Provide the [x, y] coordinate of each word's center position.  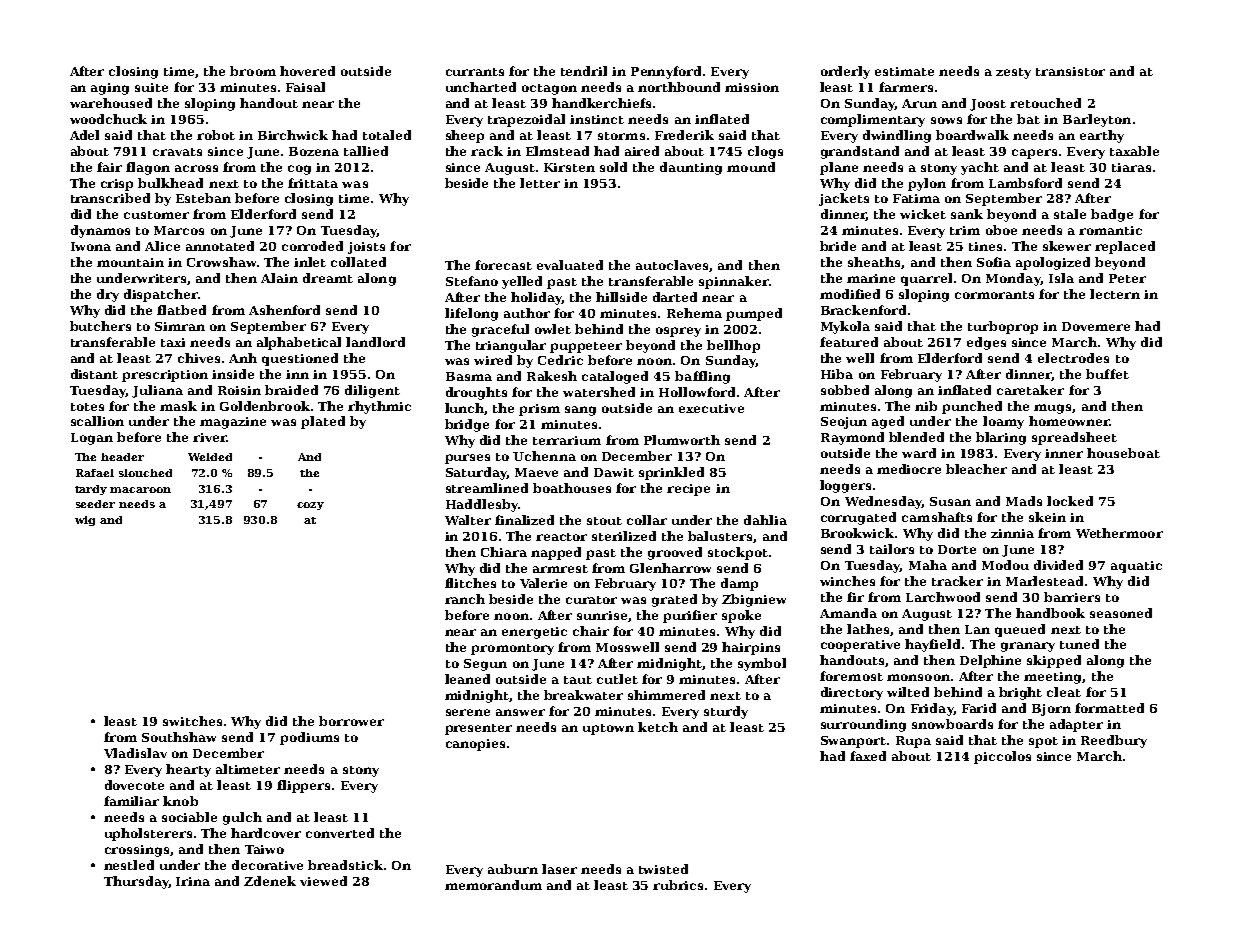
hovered [307, 71]
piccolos [1002, 757]
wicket [923, 214]
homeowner [1069, 421]
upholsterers [148, 834]
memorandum [493, 885]
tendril [584, 71]
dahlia [765, 520]
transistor [1070, 71]
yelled [522, 282]
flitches [470, 583]
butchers [100, 326]
